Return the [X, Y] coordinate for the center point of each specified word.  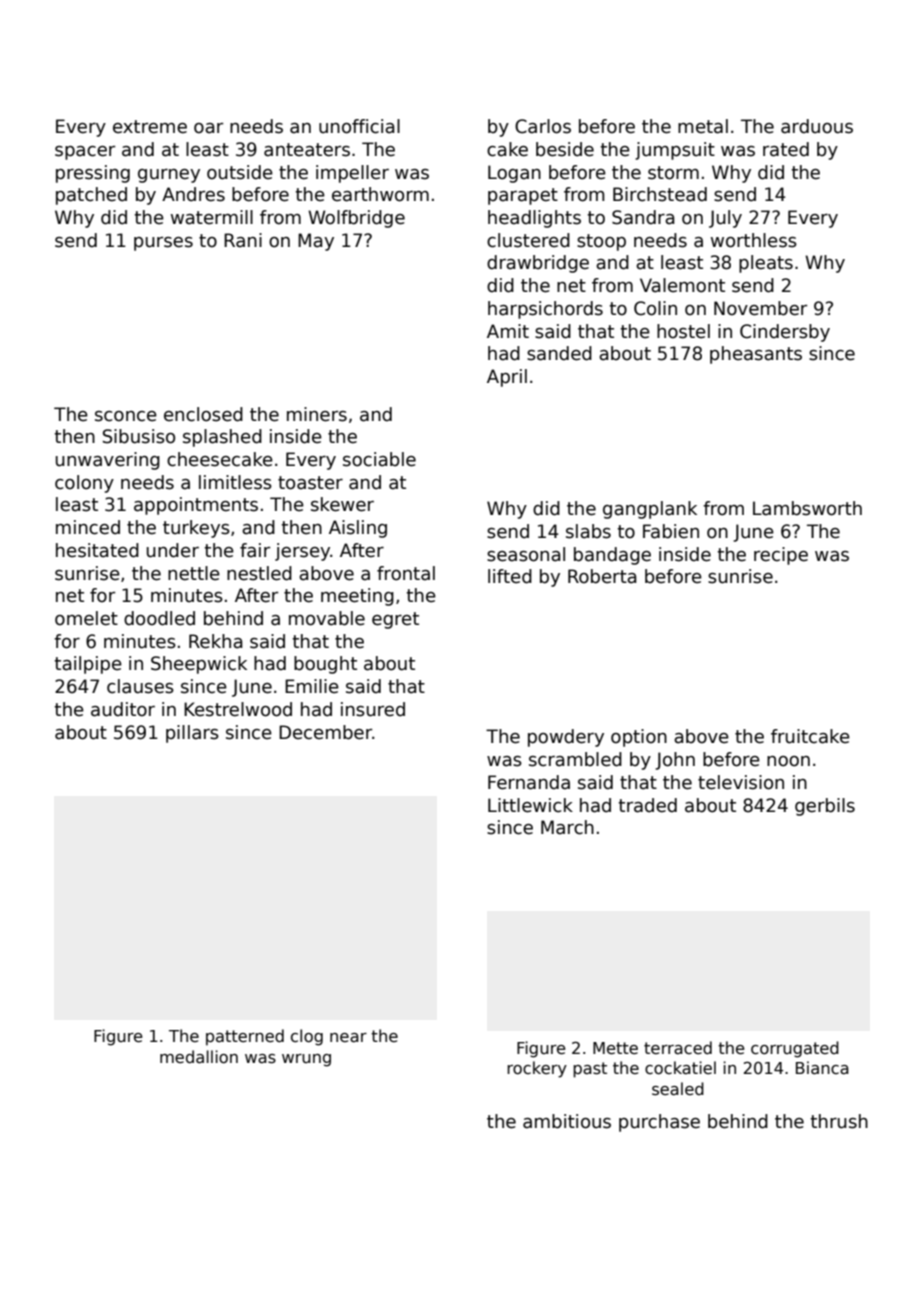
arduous [817, 126]
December [325, 732]
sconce [126, 416]
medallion [199, 1057]
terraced [678, 1048]
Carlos [543, 126]
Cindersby [785, 333]
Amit [508, 331]
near [348, 1038]
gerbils [825, 807]
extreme [150, 127]
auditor [123, 709]
